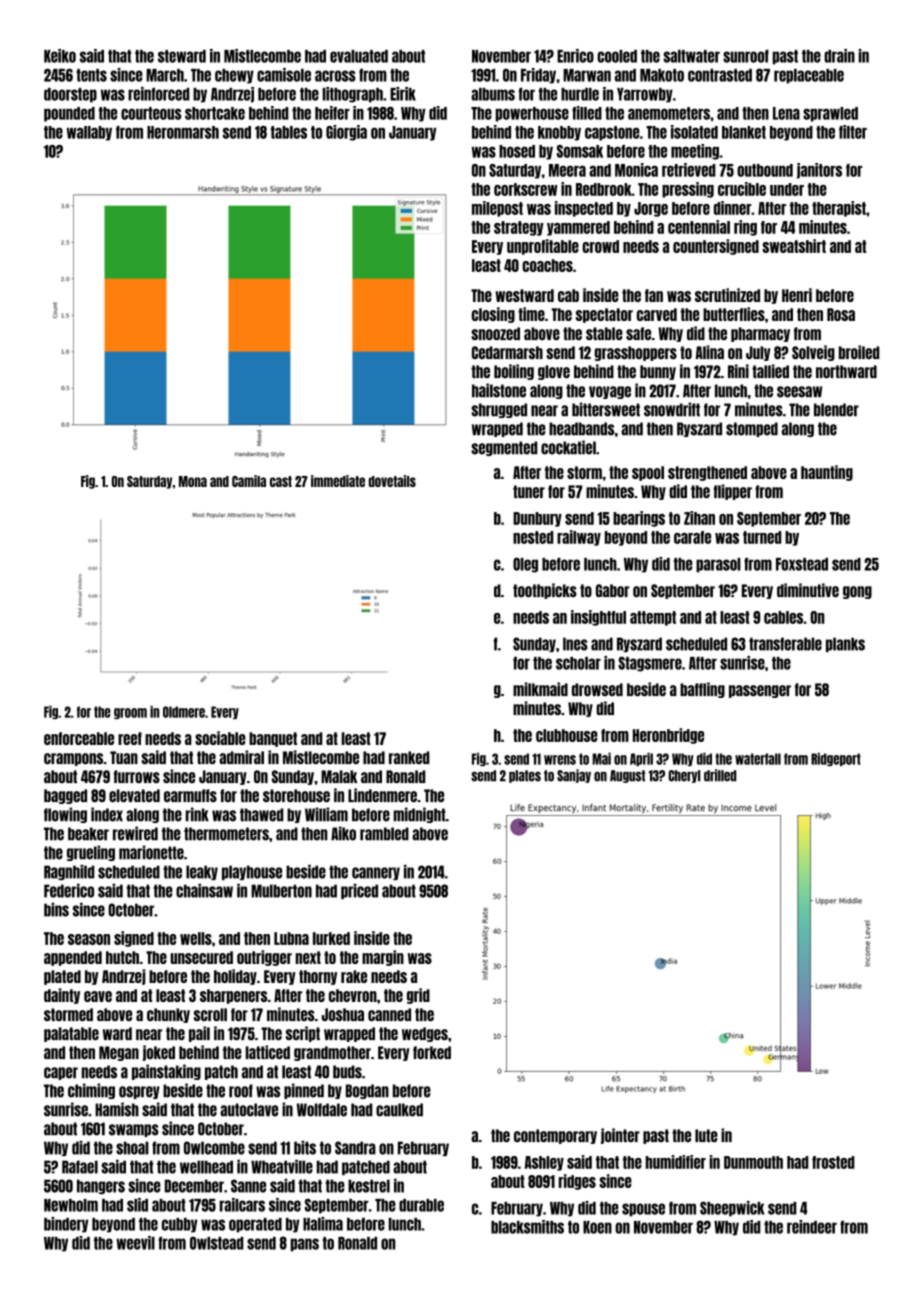 This screenshot has width=924, height=1308. I want to click on tents, so click(91, 75).
